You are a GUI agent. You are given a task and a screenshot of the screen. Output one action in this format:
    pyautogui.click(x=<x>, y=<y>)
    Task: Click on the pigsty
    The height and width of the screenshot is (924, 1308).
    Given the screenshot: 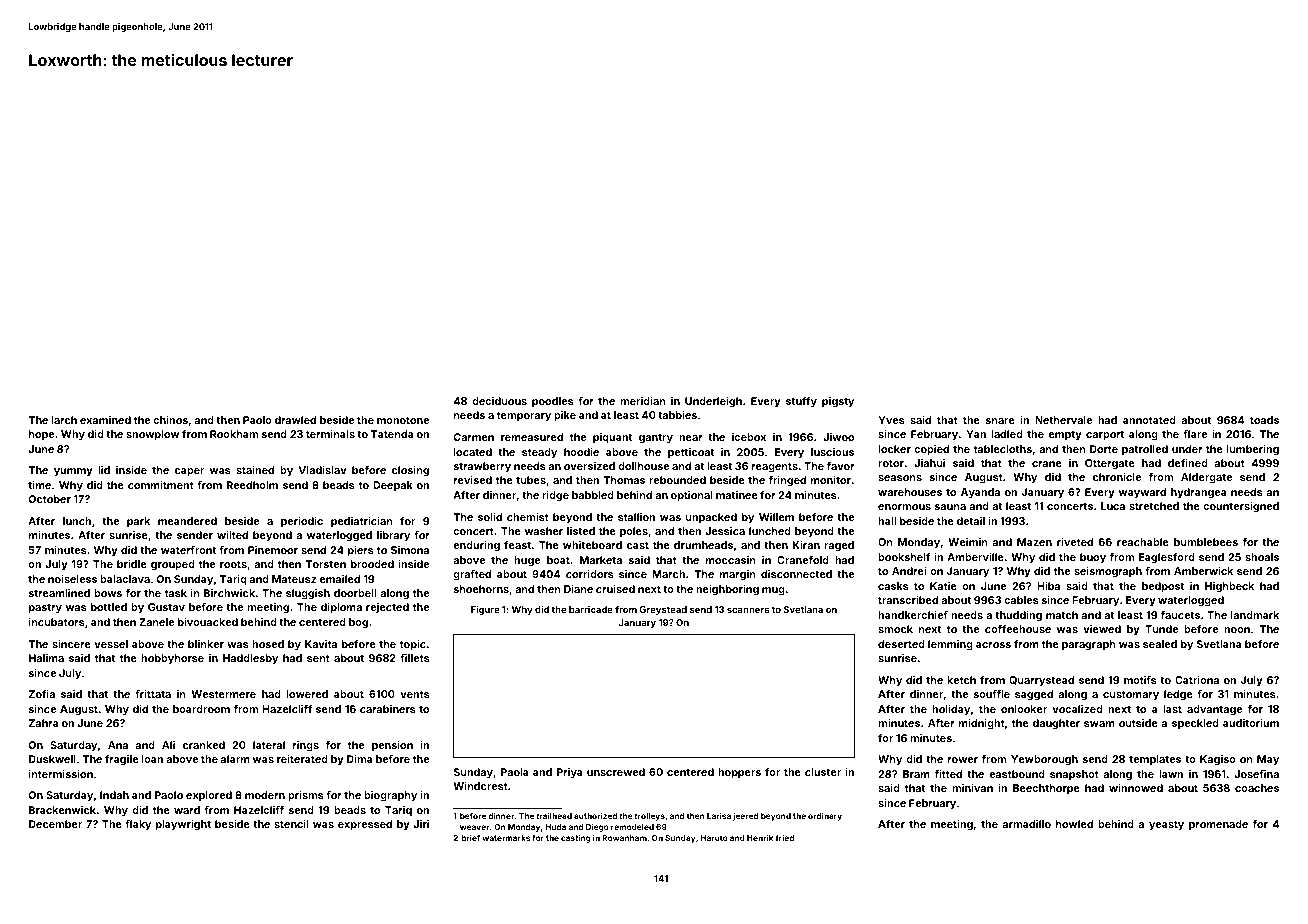 What is the action you would take?
    pyautogui.click(x=838, y=402)
